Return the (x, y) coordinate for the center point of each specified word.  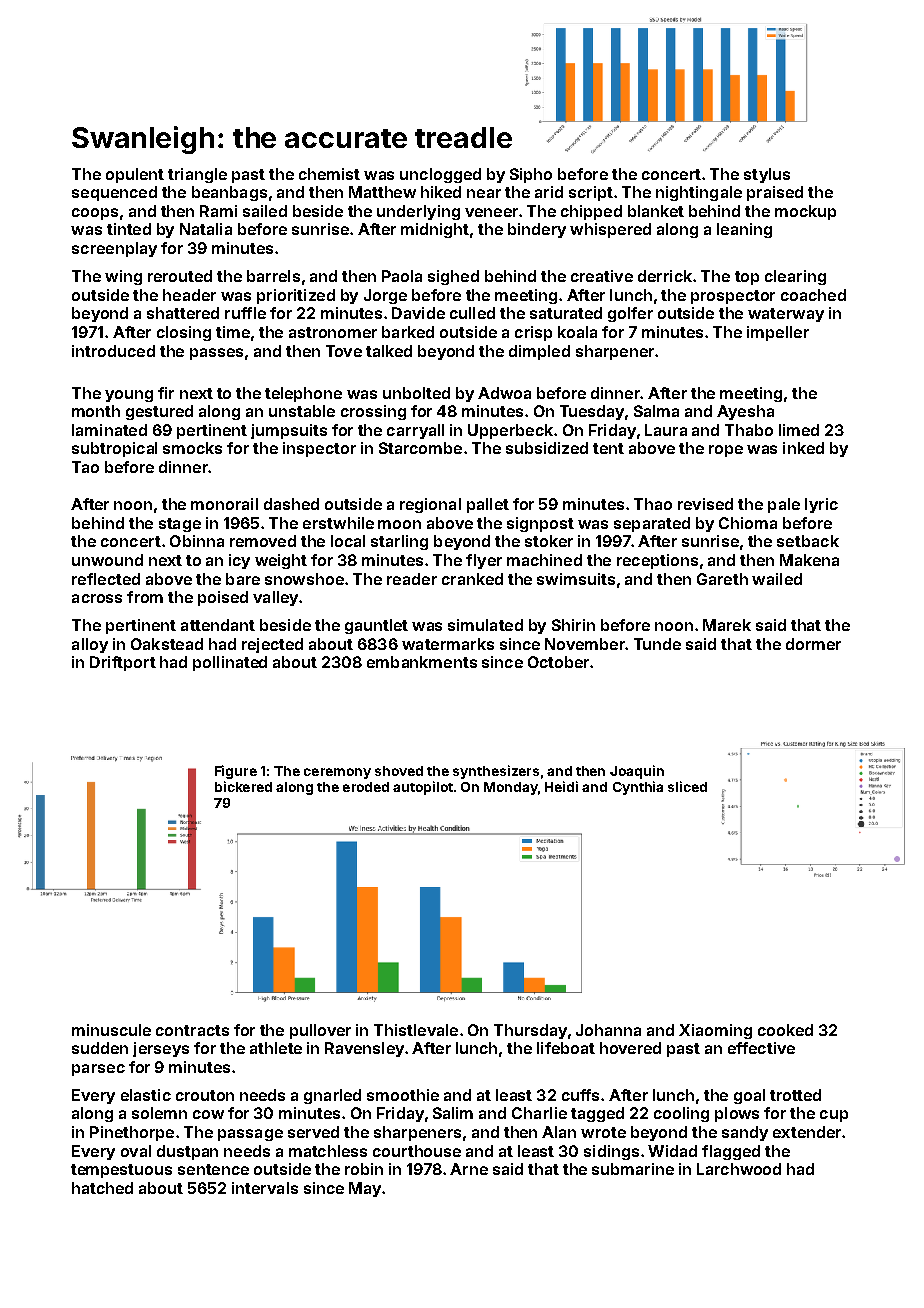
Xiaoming (715, 1031)
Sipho (531, 175)
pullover (320, 1031)
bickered (243, 786)
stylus (767, 175)
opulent (135, 175)
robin (364, 1169)
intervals (265, 1188)
